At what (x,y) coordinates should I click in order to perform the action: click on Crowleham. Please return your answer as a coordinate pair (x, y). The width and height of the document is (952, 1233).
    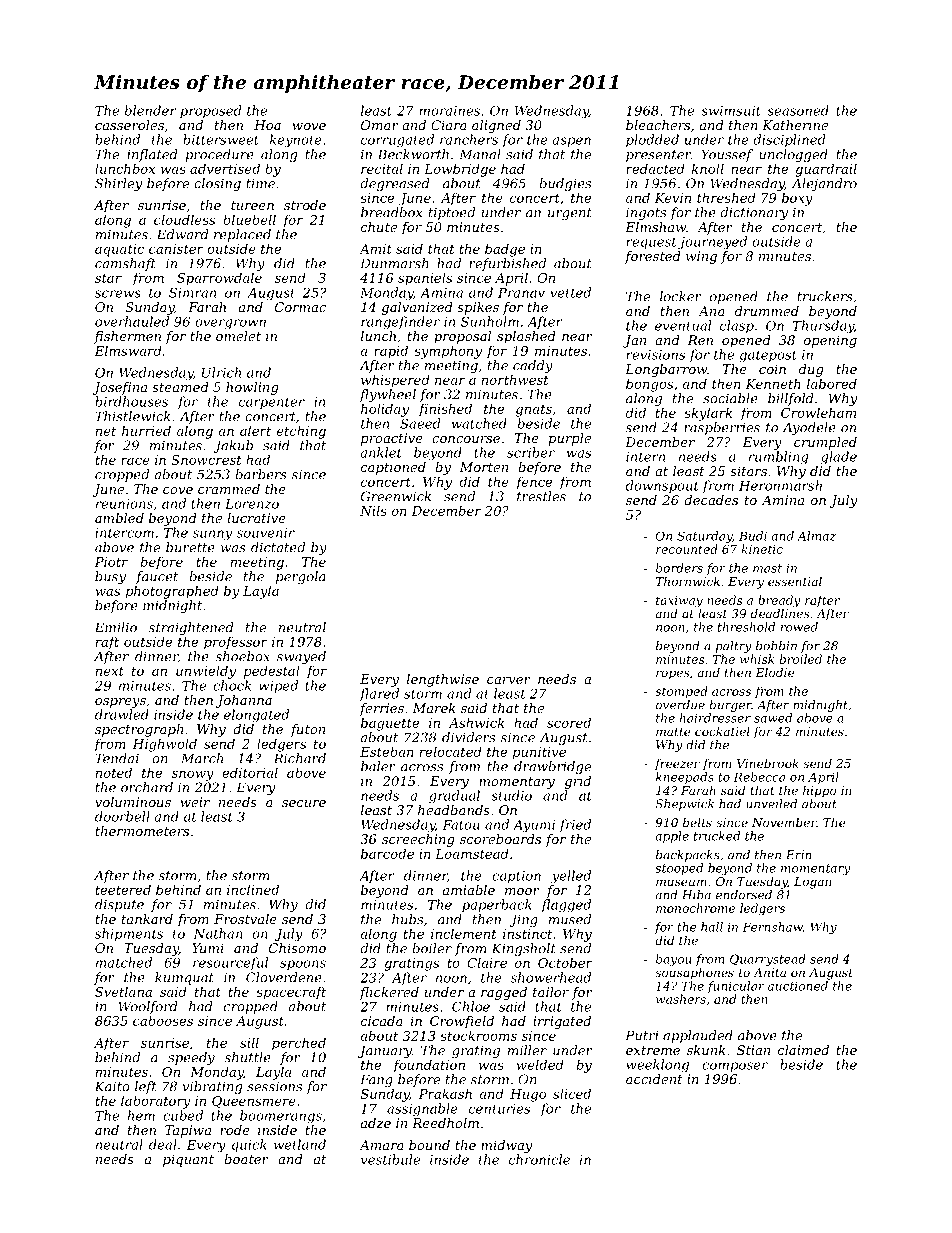
    Looking at the image, I should click on (818, 412).
